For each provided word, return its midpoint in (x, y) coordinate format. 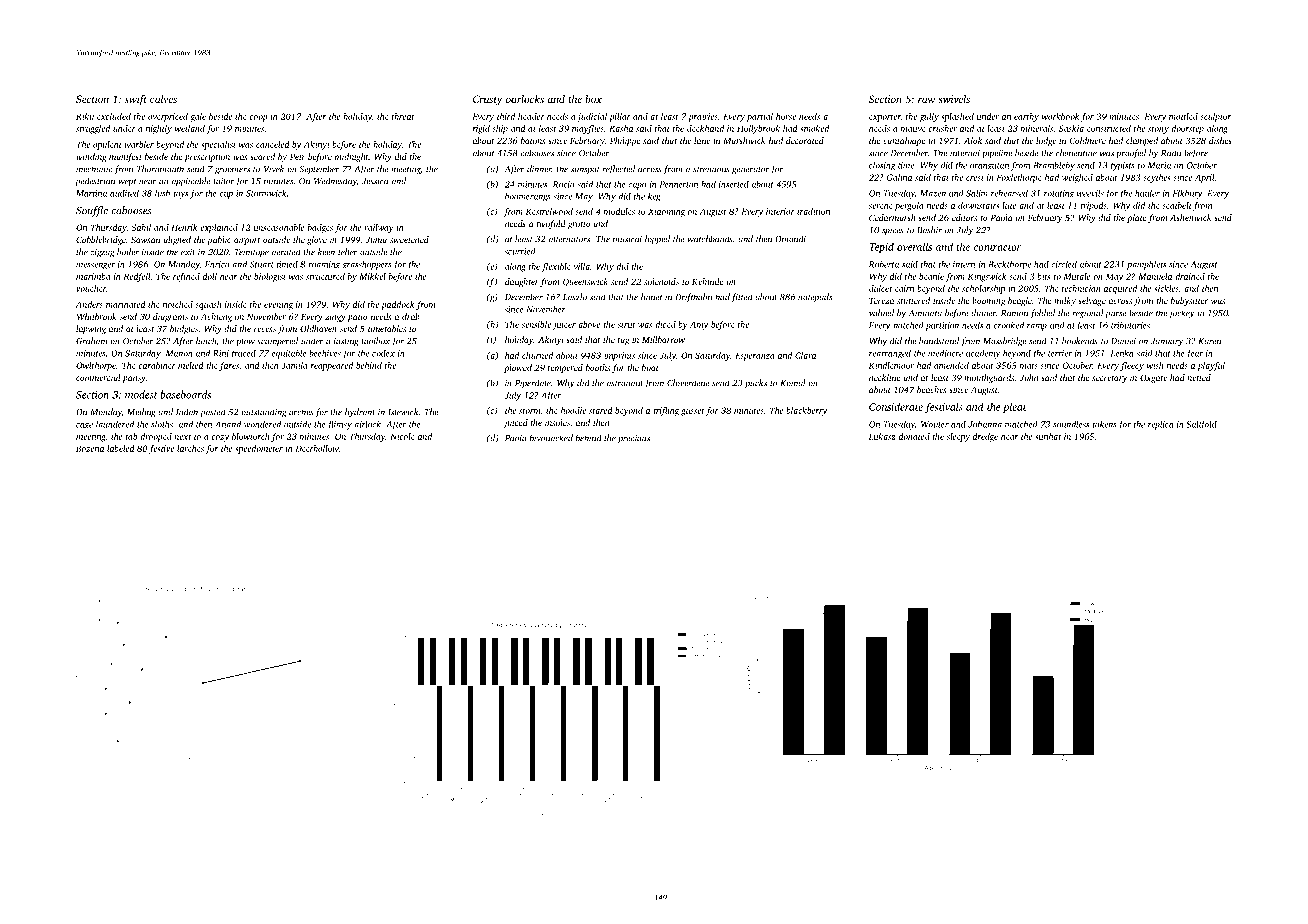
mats (1029, 366)
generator (750, 171)
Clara (805, 355)
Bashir (929, 230)
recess (265, 329)
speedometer (259, 449)
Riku (85, 116)
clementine (1076, 153)
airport (247, 240)
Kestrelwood (549, 211)
